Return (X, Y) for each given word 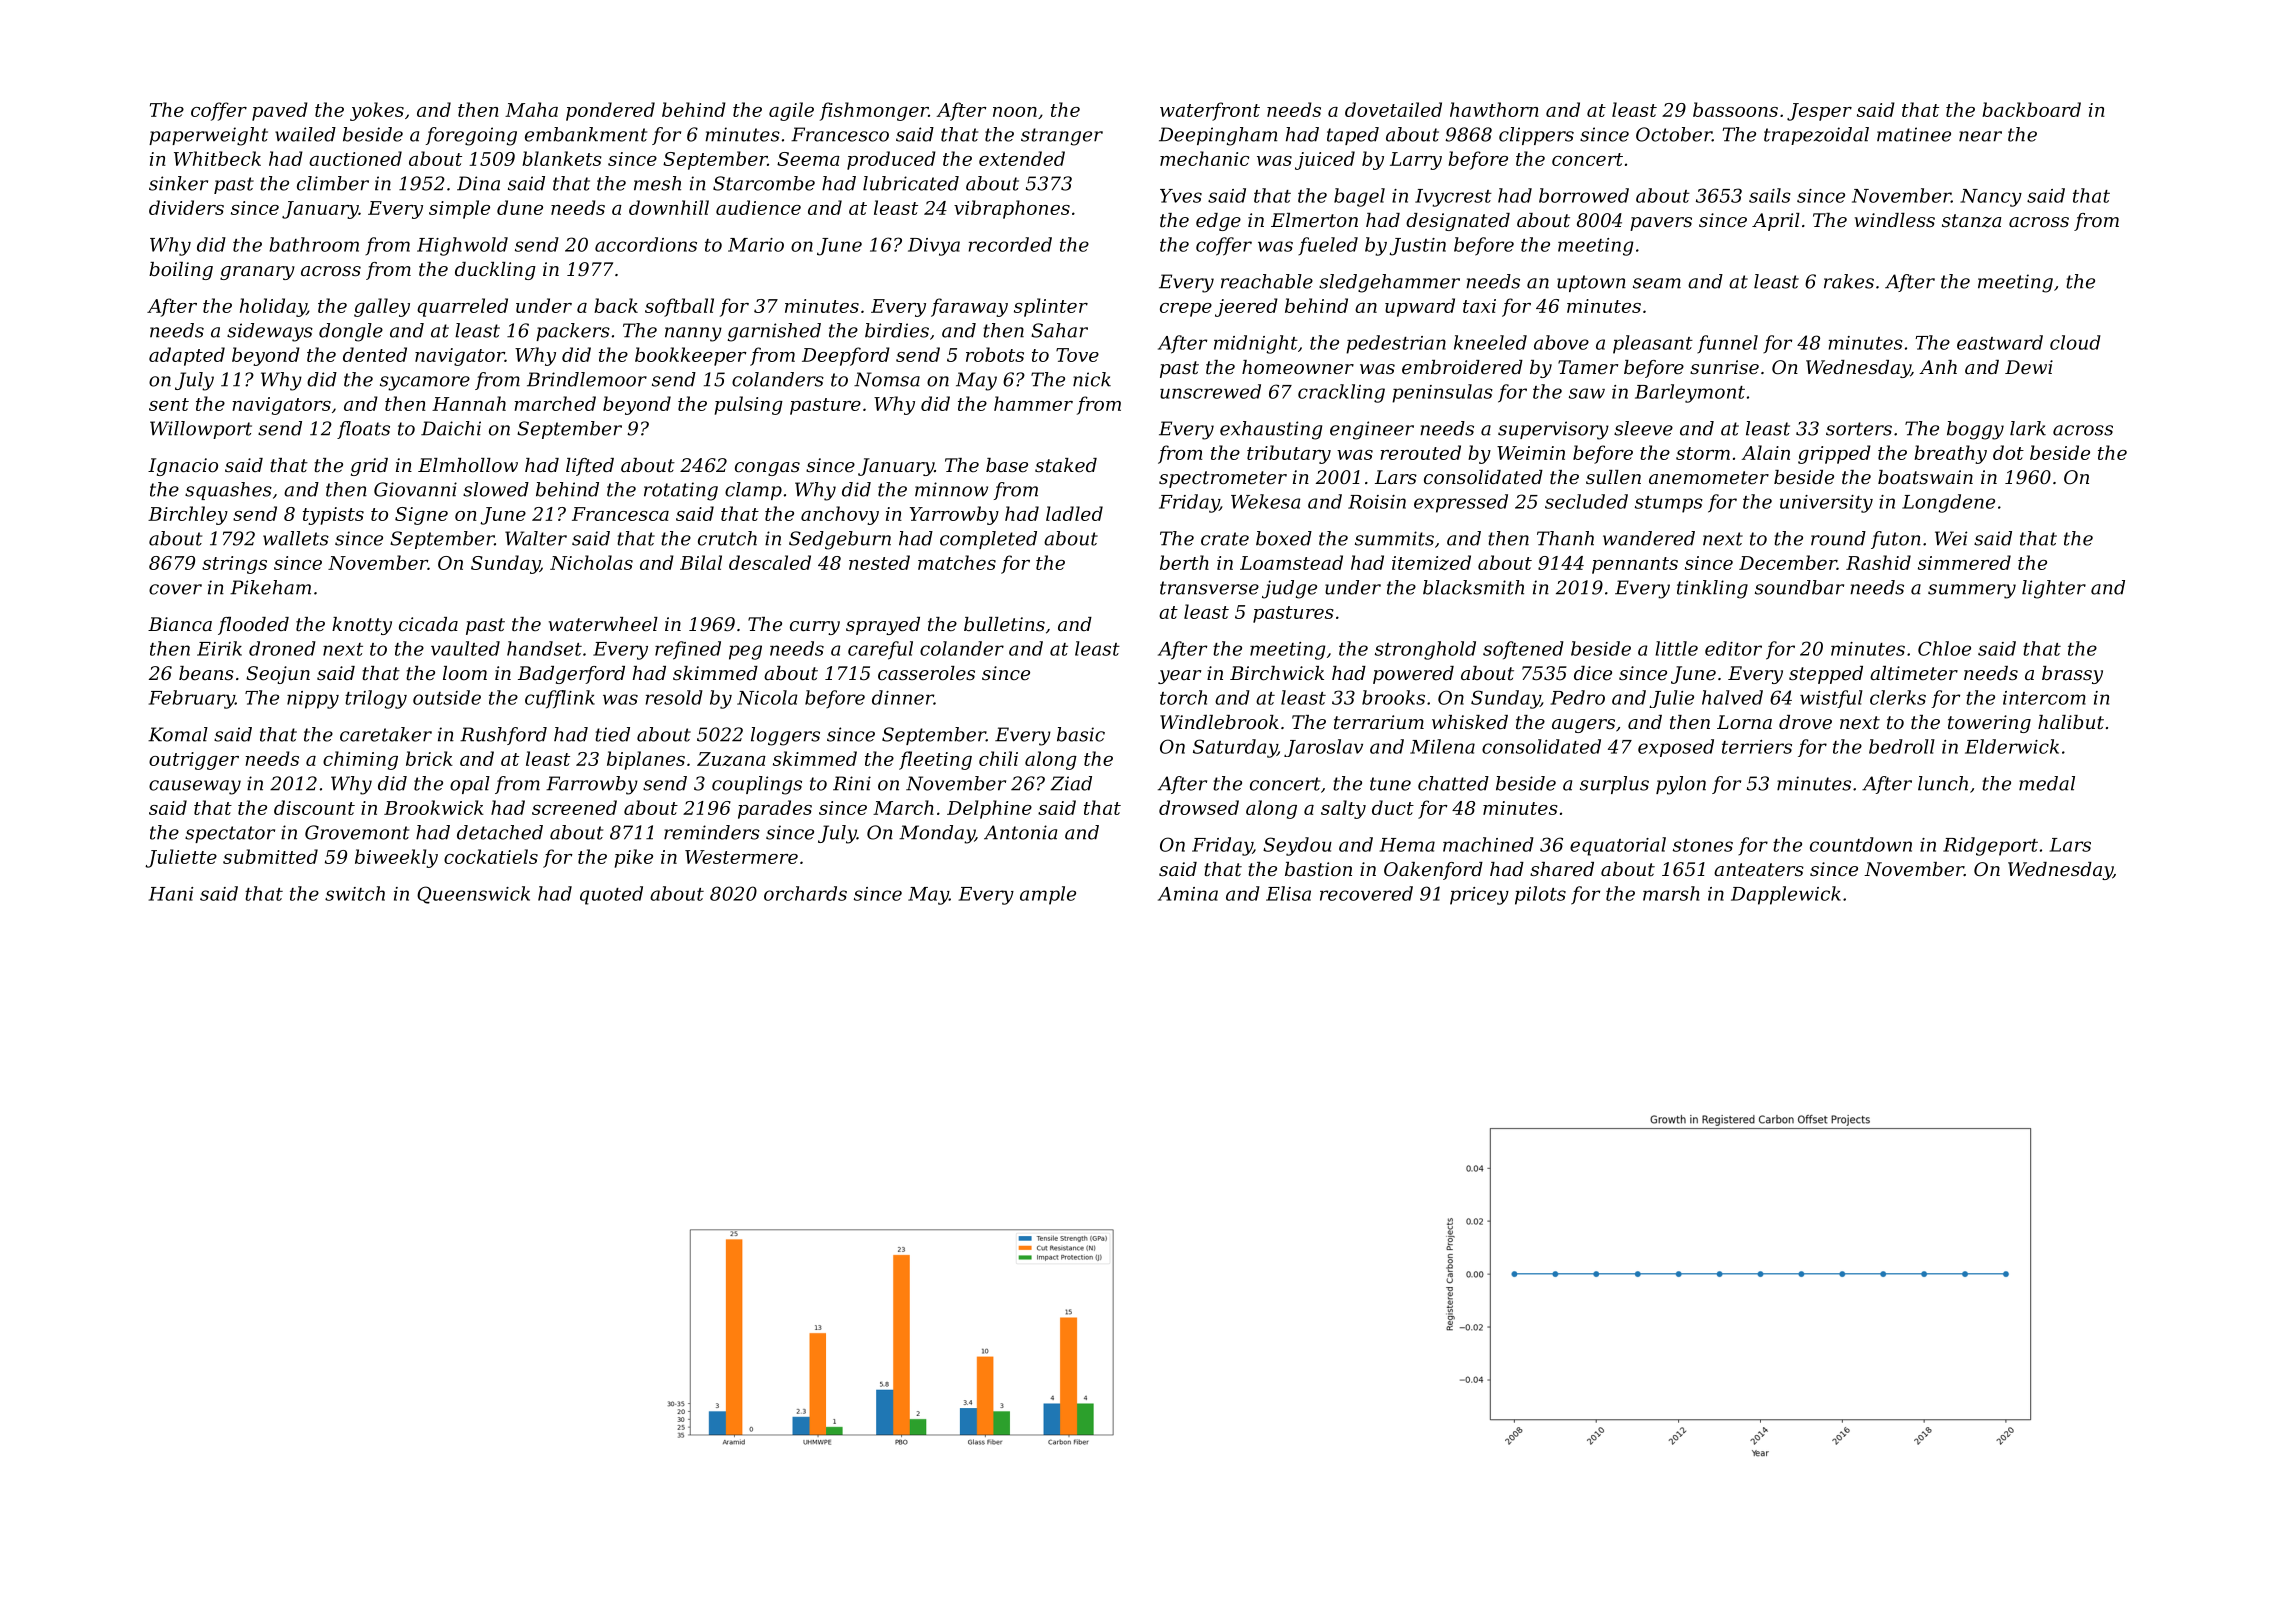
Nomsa (887, 379)
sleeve (1643, 428)
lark (2028, 428)
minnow (951, 489)
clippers (1536, 136)
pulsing (748, 405)
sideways (270, 332)
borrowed (1584, 195)
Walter (536, 538)
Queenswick (473, 895)
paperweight (208, 136)
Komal (178, 734)
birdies (897, 330)
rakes (1849, 281)
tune (1390, 784)
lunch (1943, 783)
